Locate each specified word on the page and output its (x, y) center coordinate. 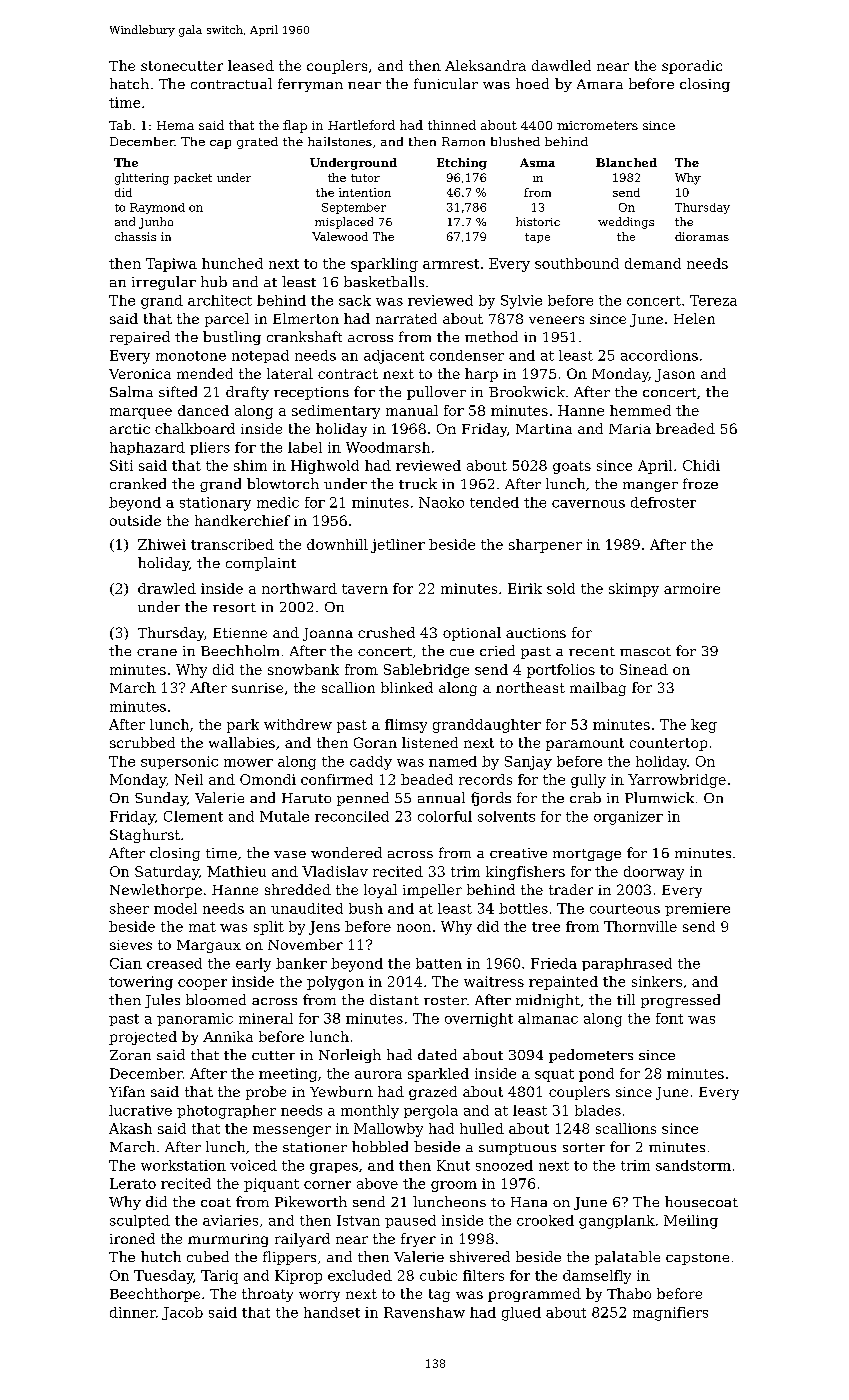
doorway (654, 873)
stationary (215, 504)
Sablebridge (426, 671)
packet (193, 178)
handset (332, 1312)
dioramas (702, 236)
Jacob (182, 1313)
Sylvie (521, 302)
